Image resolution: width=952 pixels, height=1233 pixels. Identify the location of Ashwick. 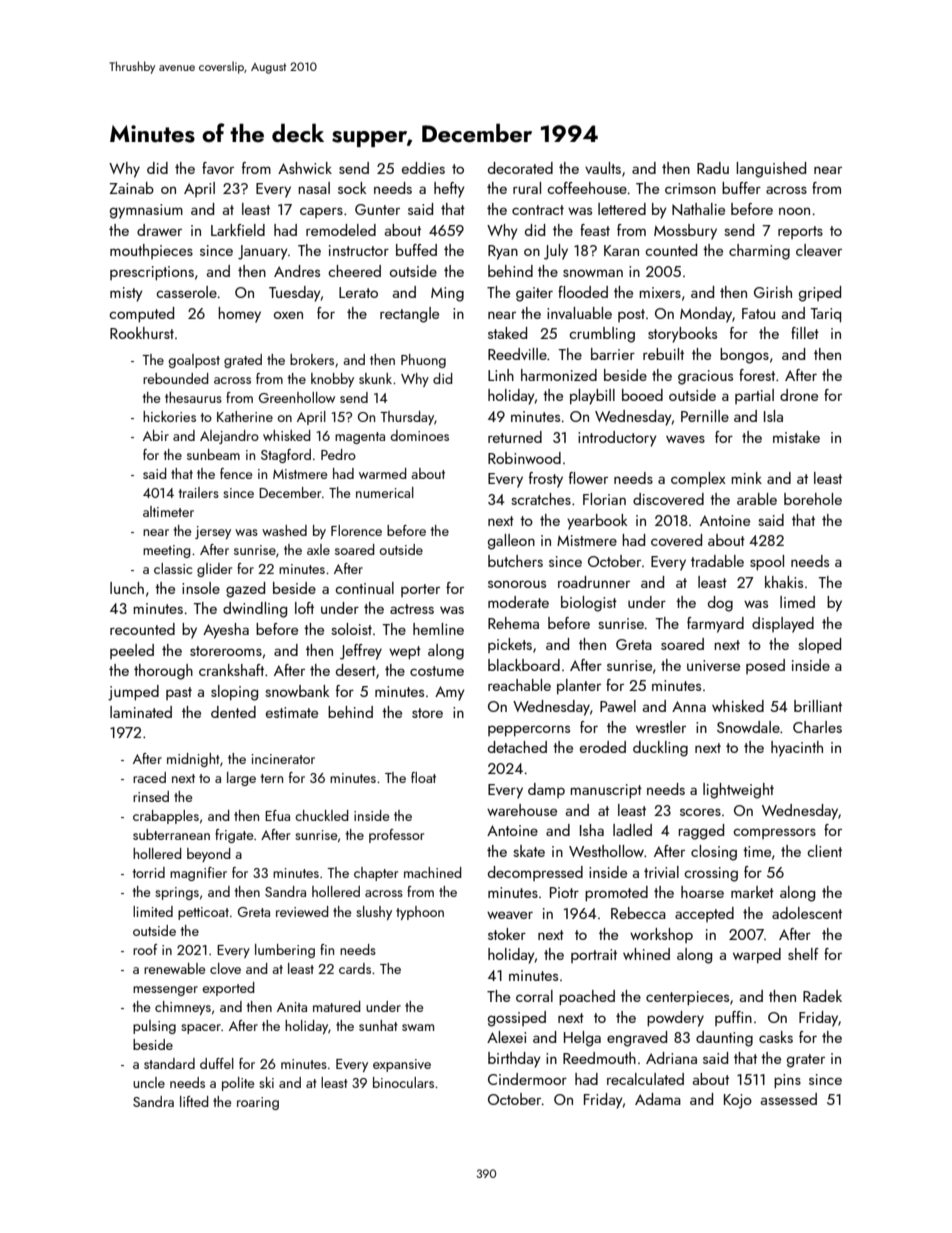
(305, 168).
